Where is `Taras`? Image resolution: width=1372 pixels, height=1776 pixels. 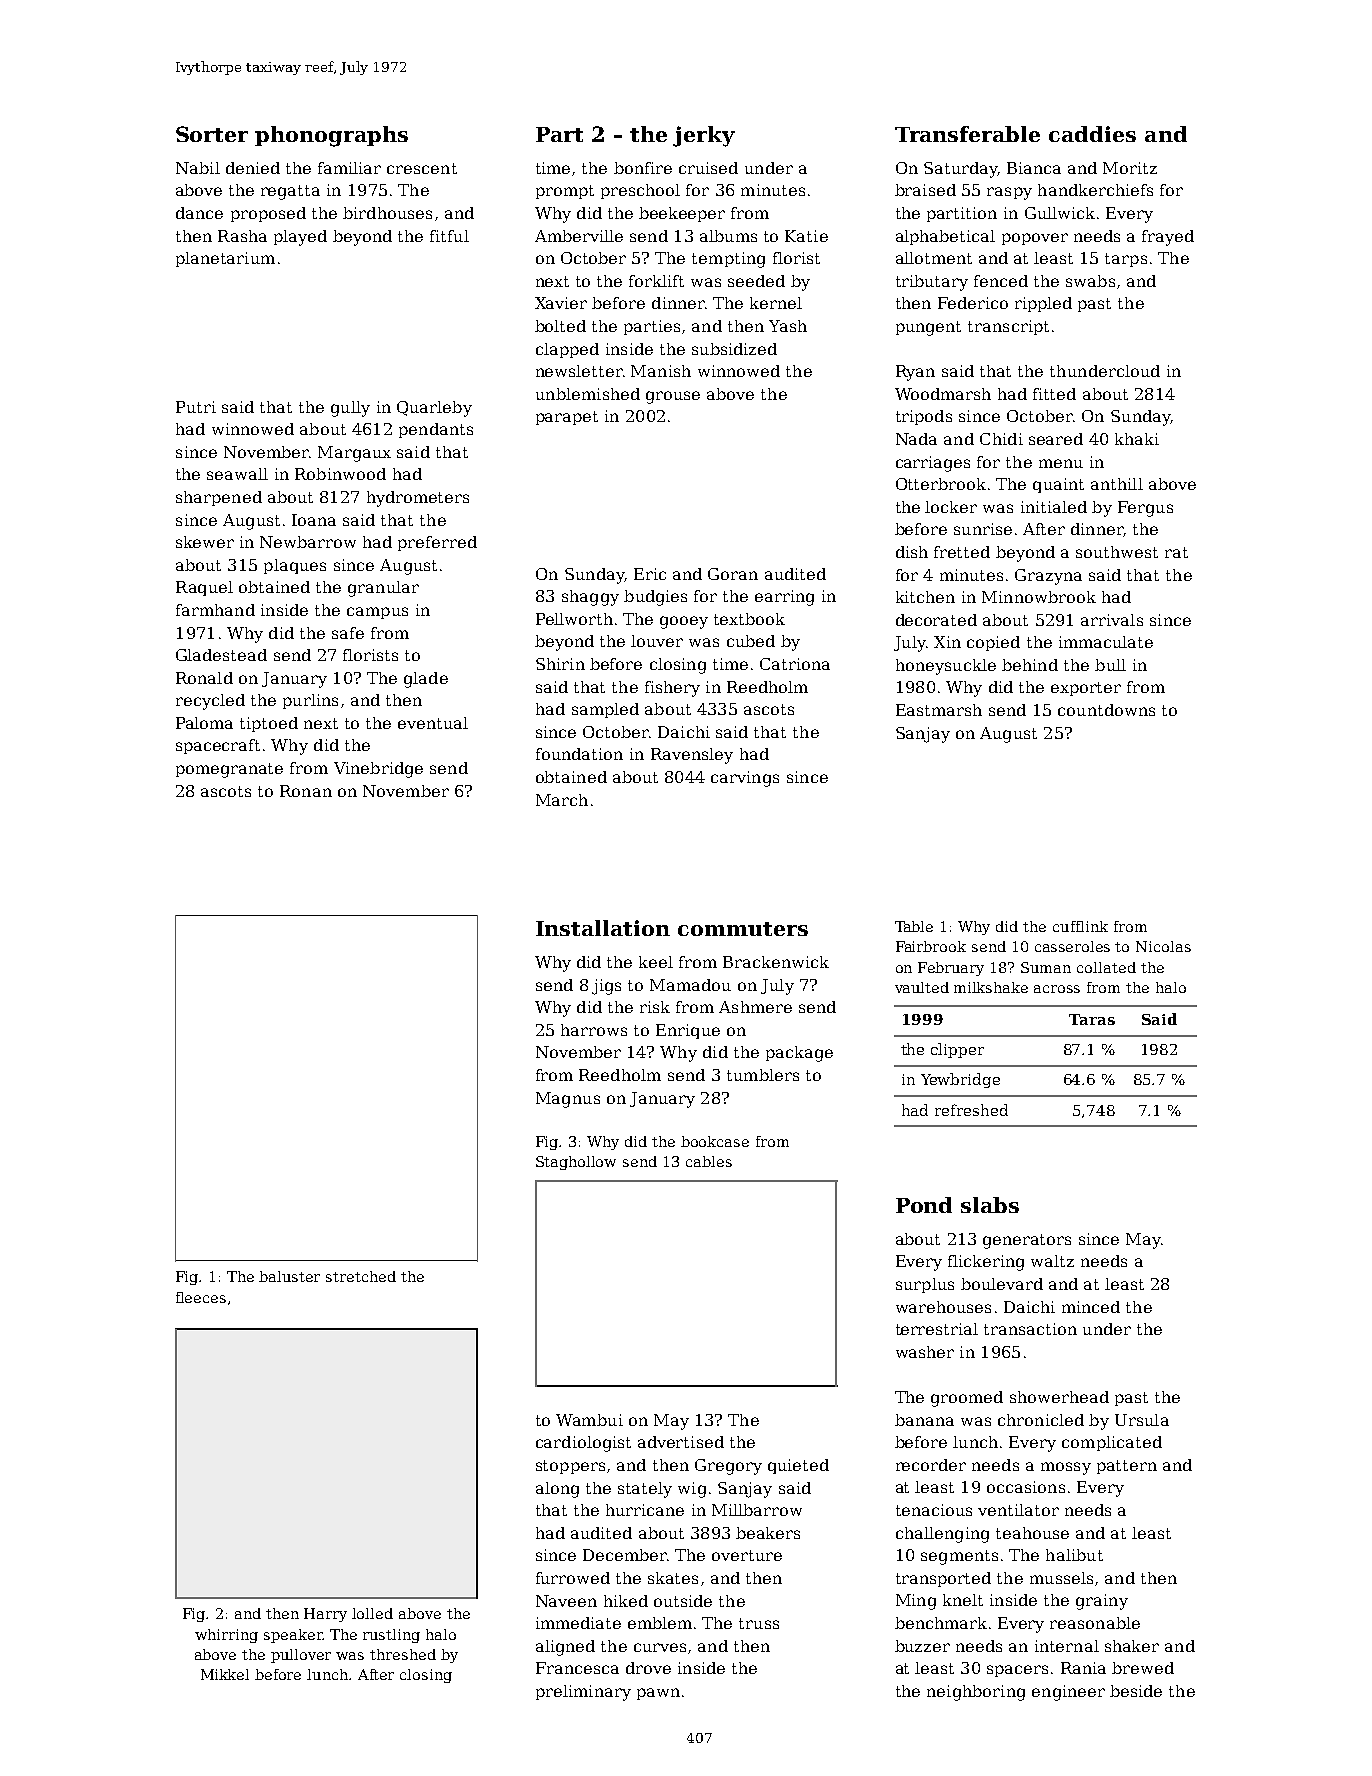
Taras is located at coordinates (1092, 1019).
